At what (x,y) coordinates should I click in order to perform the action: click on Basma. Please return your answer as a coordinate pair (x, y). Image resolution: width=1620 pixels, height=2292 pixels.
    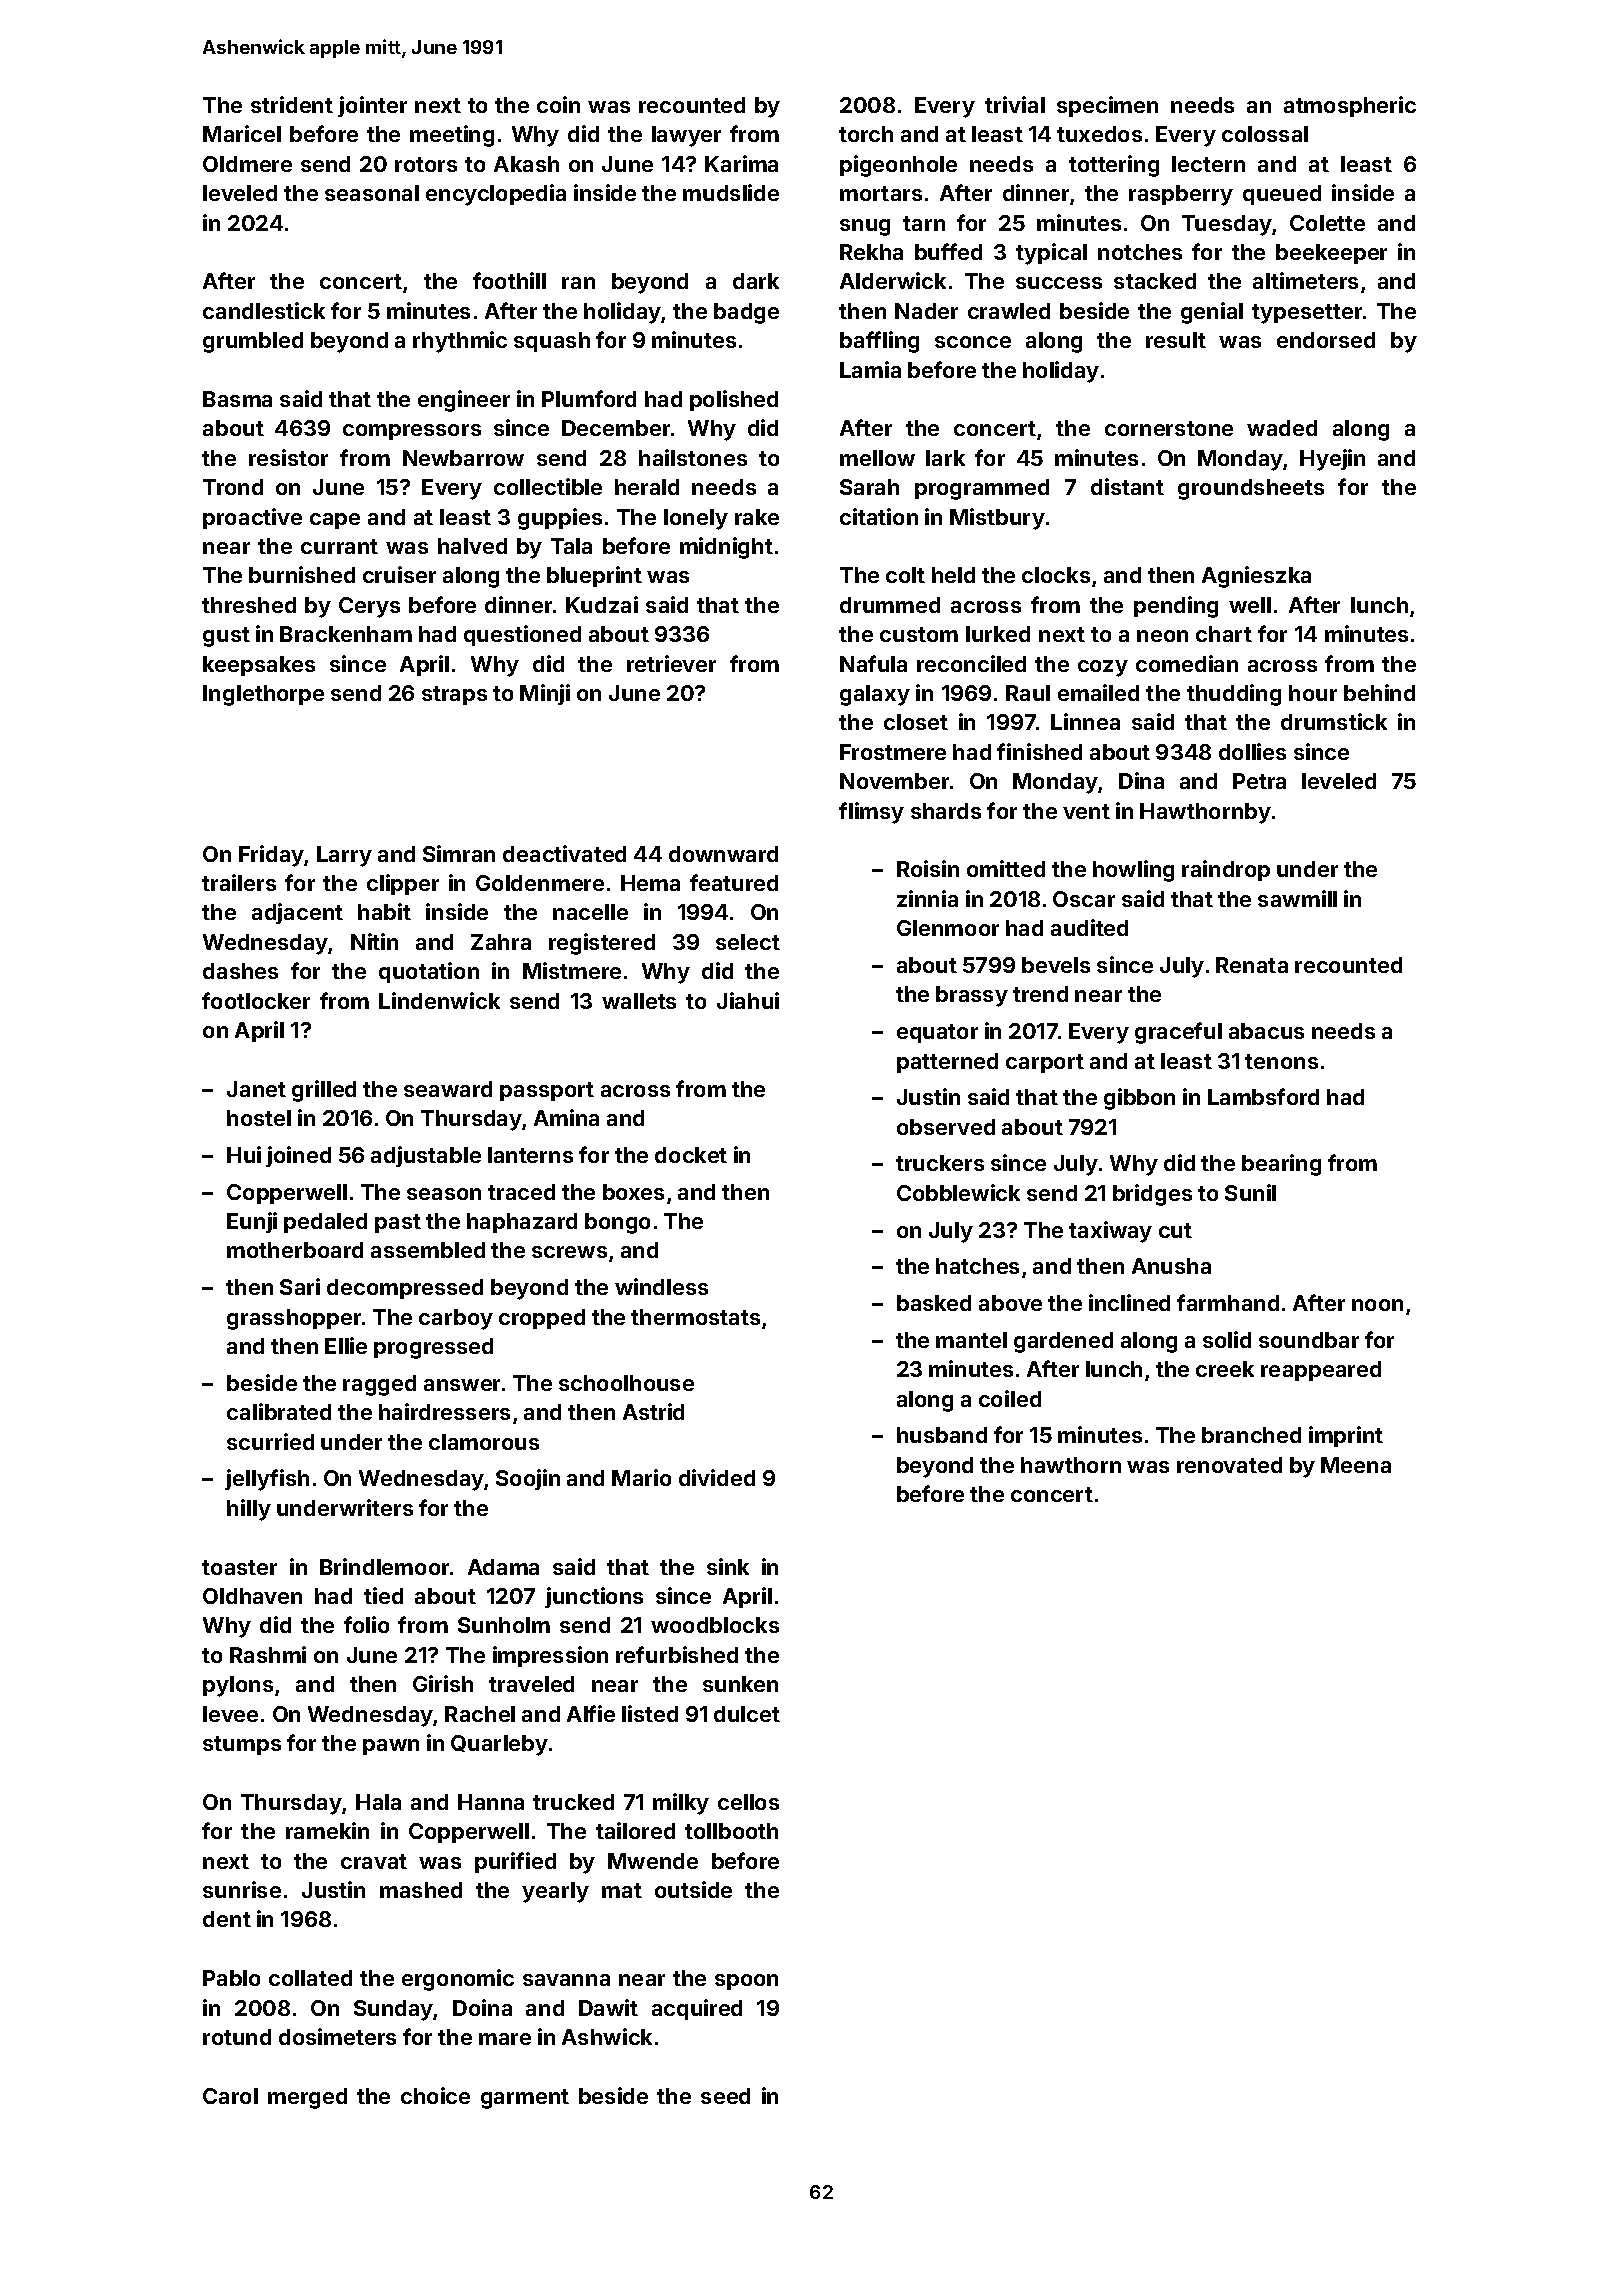
    Looking at the image, I should click on (237, 399).
